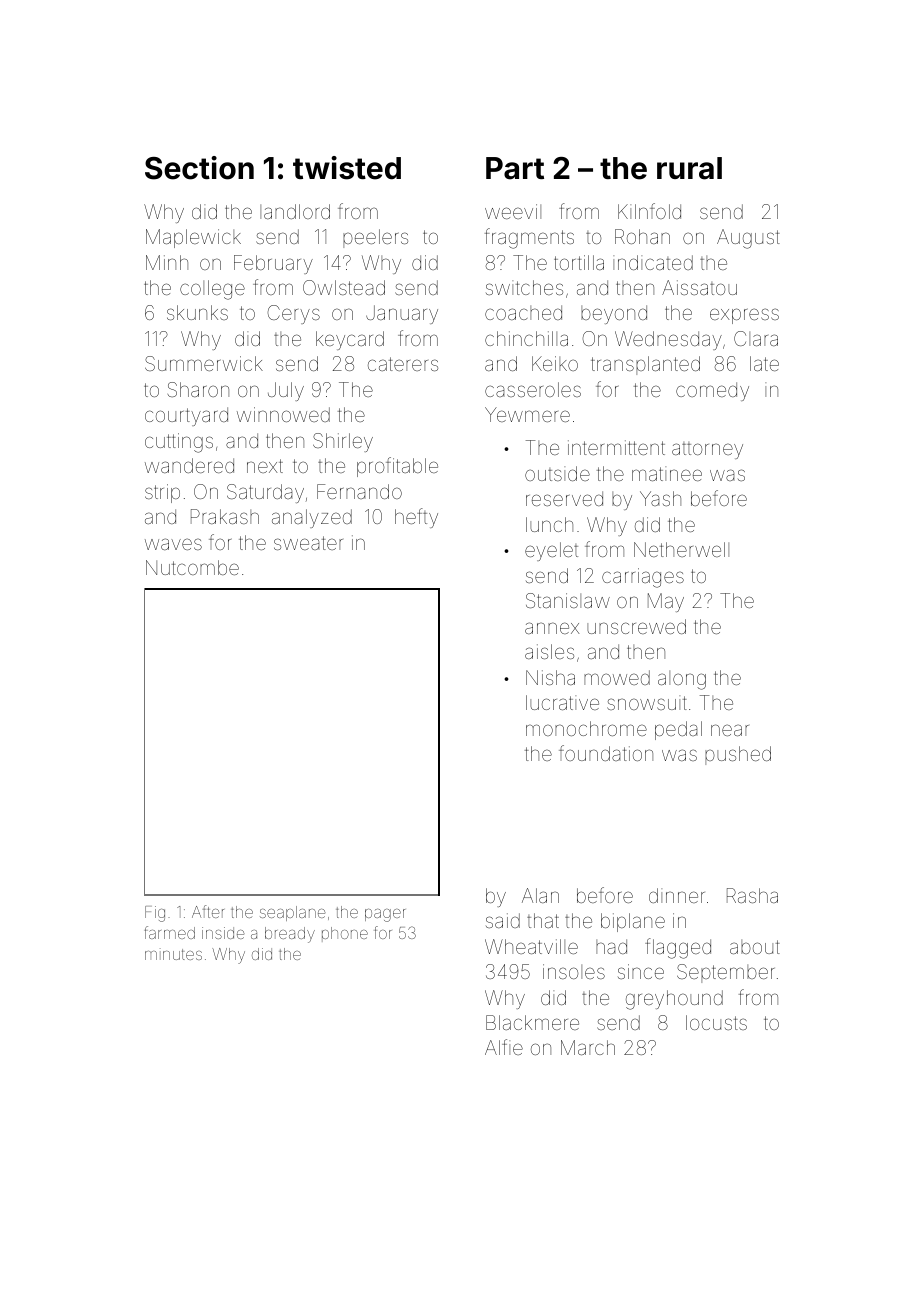 The height and width of the document is (1311, 924). What do you see at coordinates (347, 168) in the document?
I see `twisted` at bounding box center [347, 168].
